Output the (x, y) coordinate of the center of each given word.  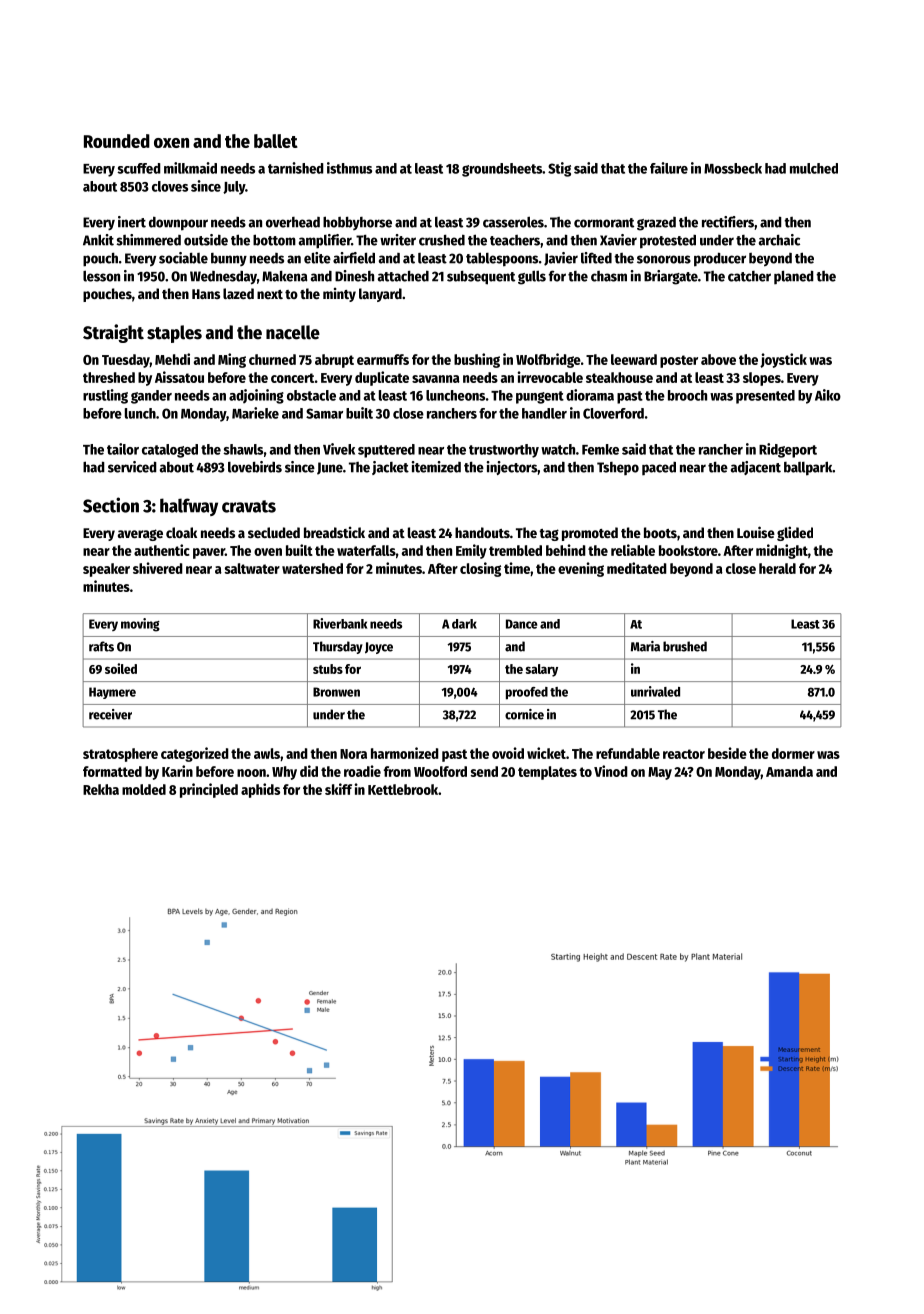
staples (174, 334)
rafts (101, 646)
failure (669, 168)
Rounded (117, 141)
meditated (637, 568)
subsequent (481, 278)
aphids (260, 790)
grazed (656, 224)
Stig (559, 169)
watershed (312, 568)
